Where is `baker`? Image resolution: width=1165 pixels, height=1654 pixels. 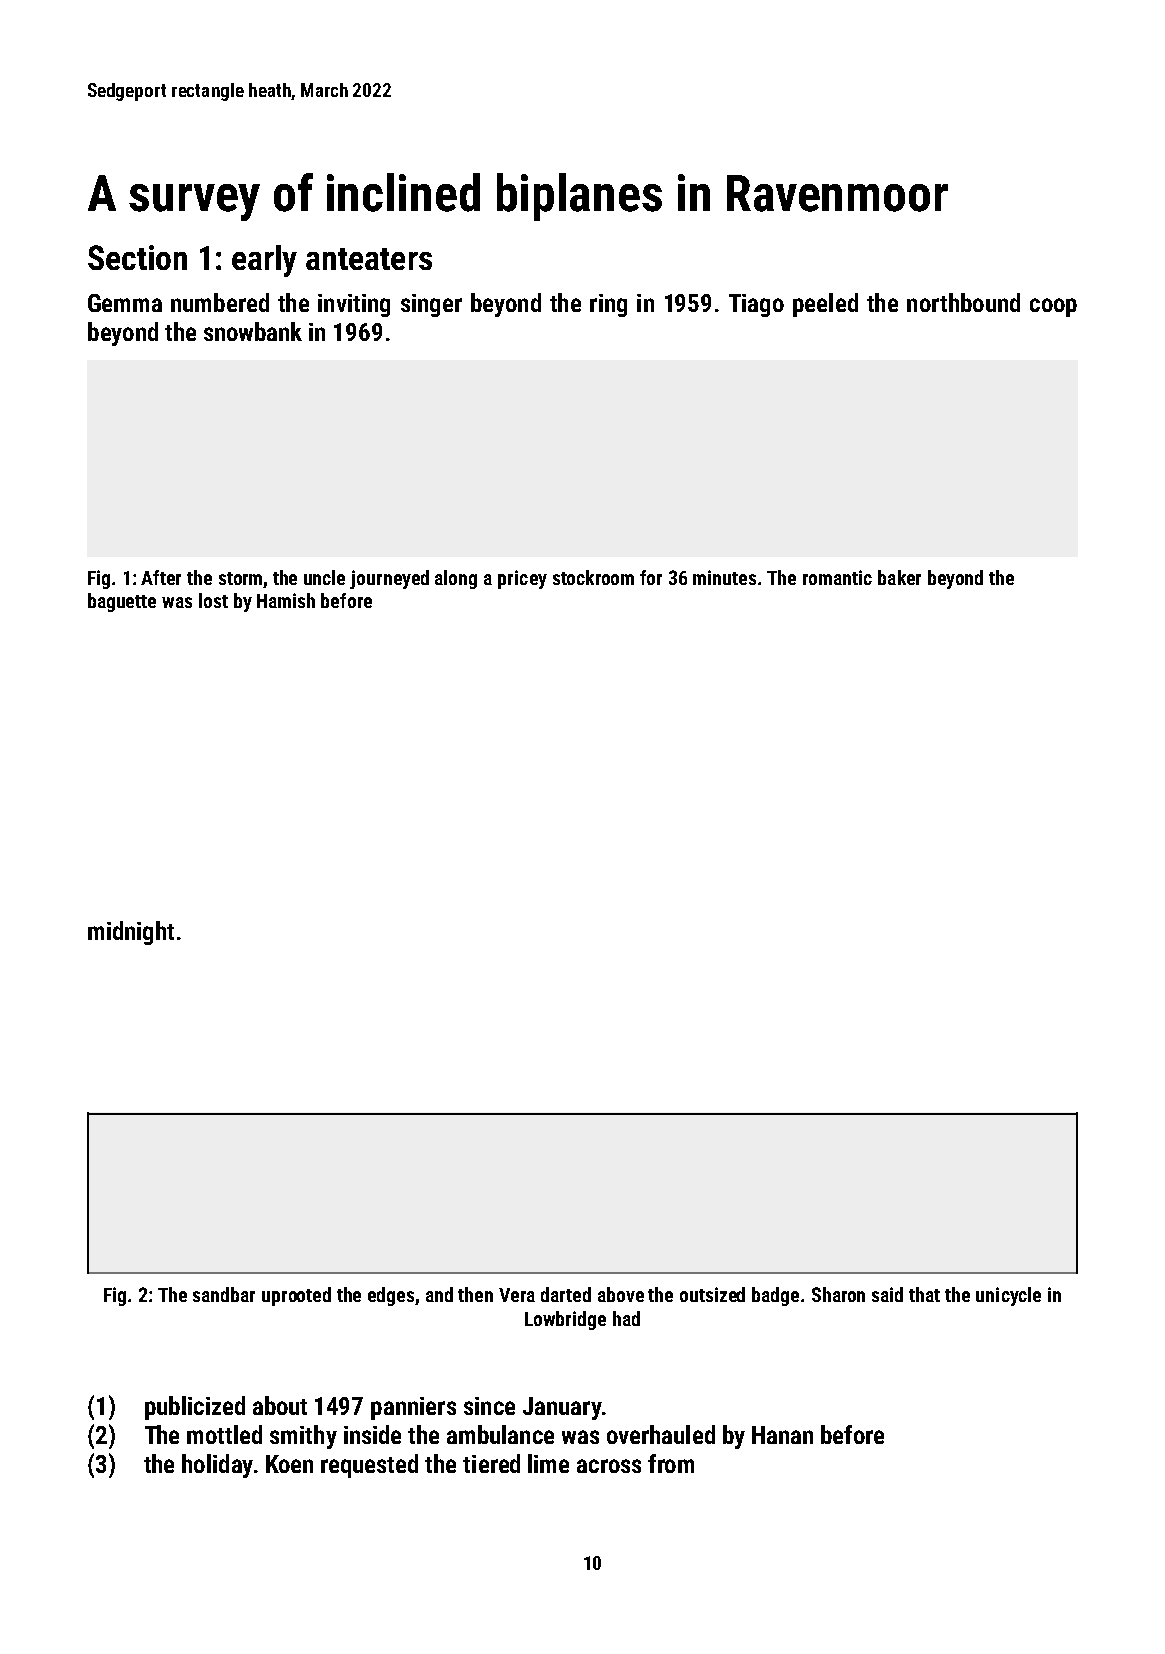
baker is located at coordinates (899, 577).
